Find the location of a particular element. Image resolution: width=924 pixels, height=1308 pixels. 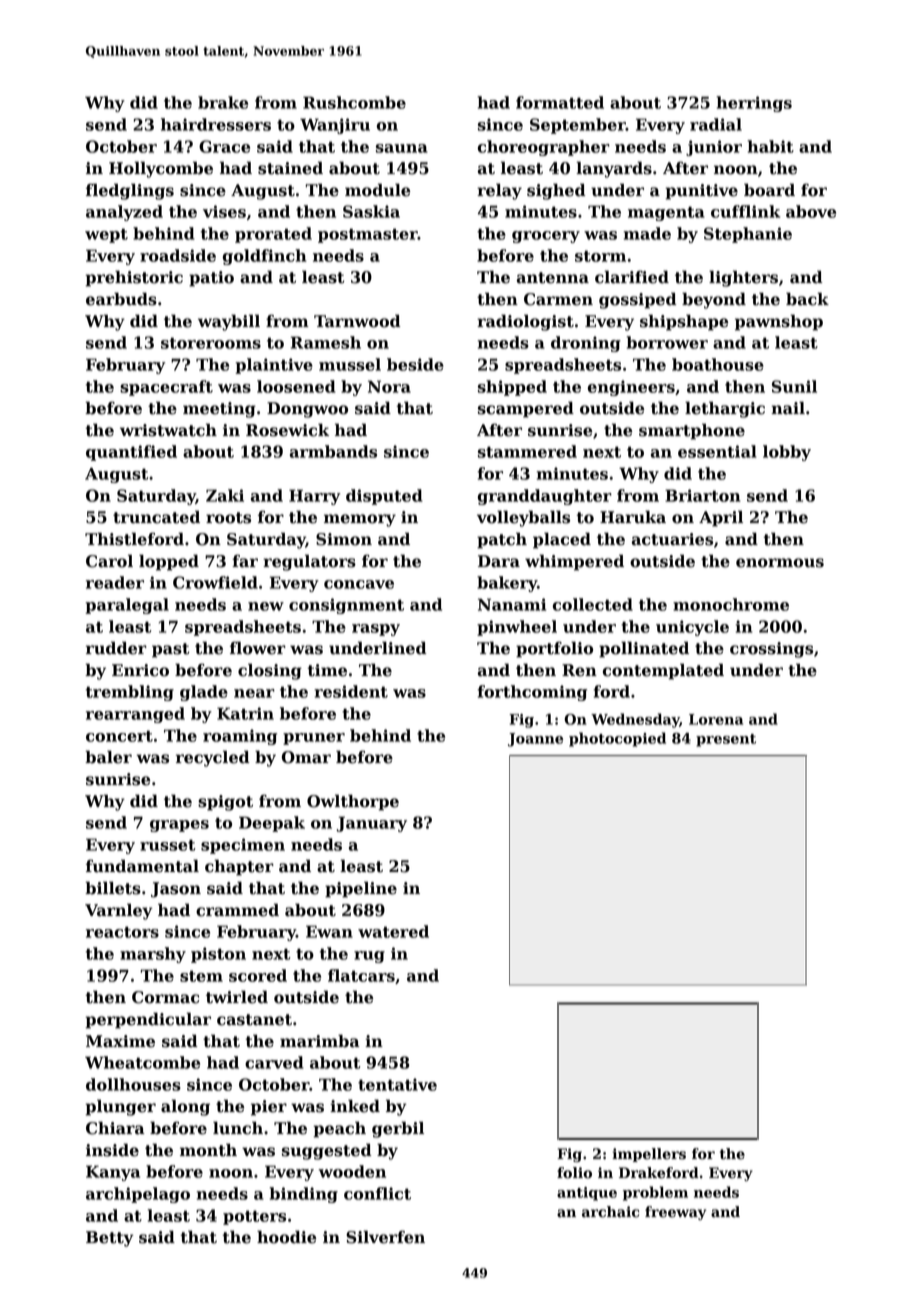

disputed is located at coordinates (384, 497).
